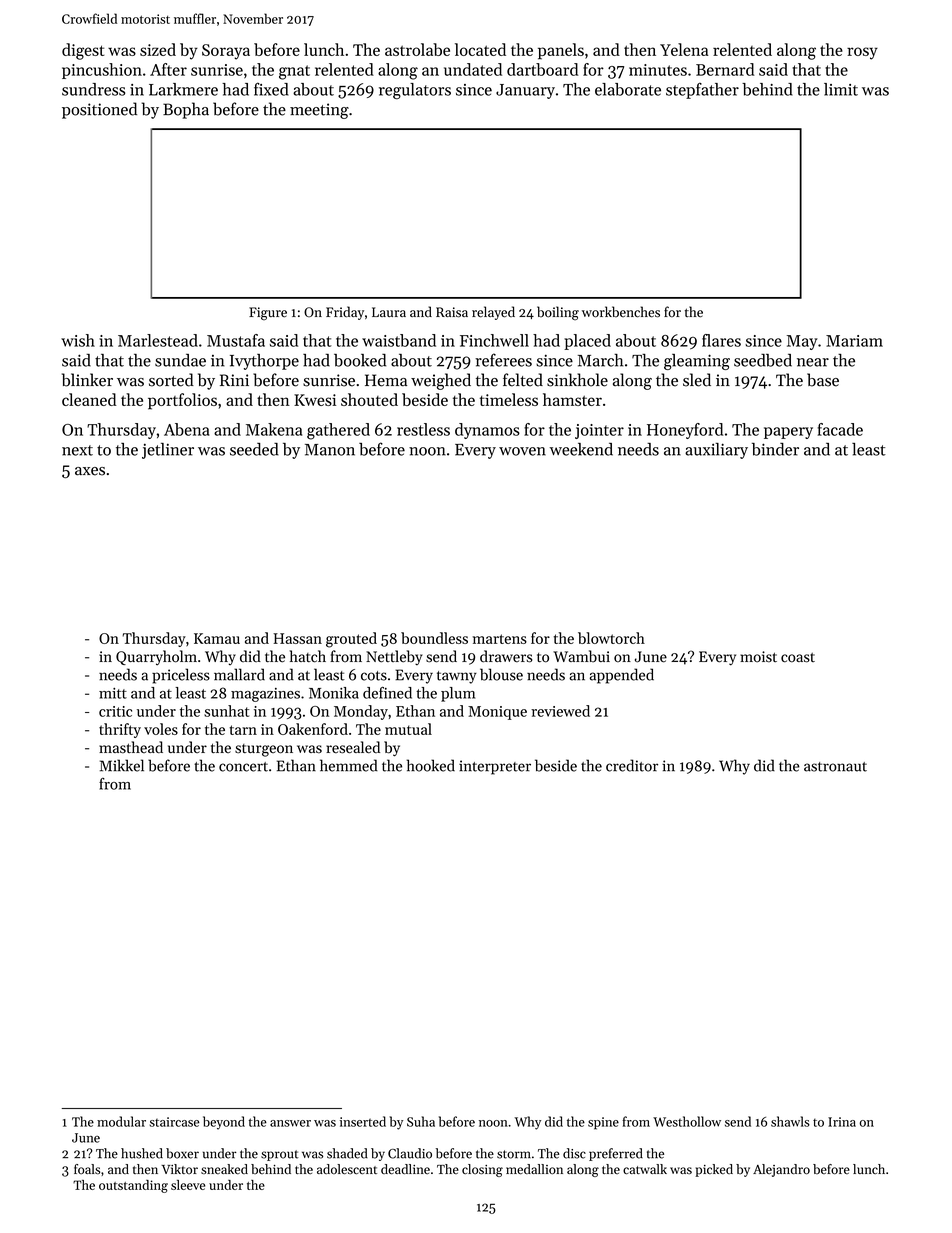 This image has height=1233, width=952. What do you see at coordinates (99, 110) in the image?
I see `positioned` at bounding box center [99, 110].
